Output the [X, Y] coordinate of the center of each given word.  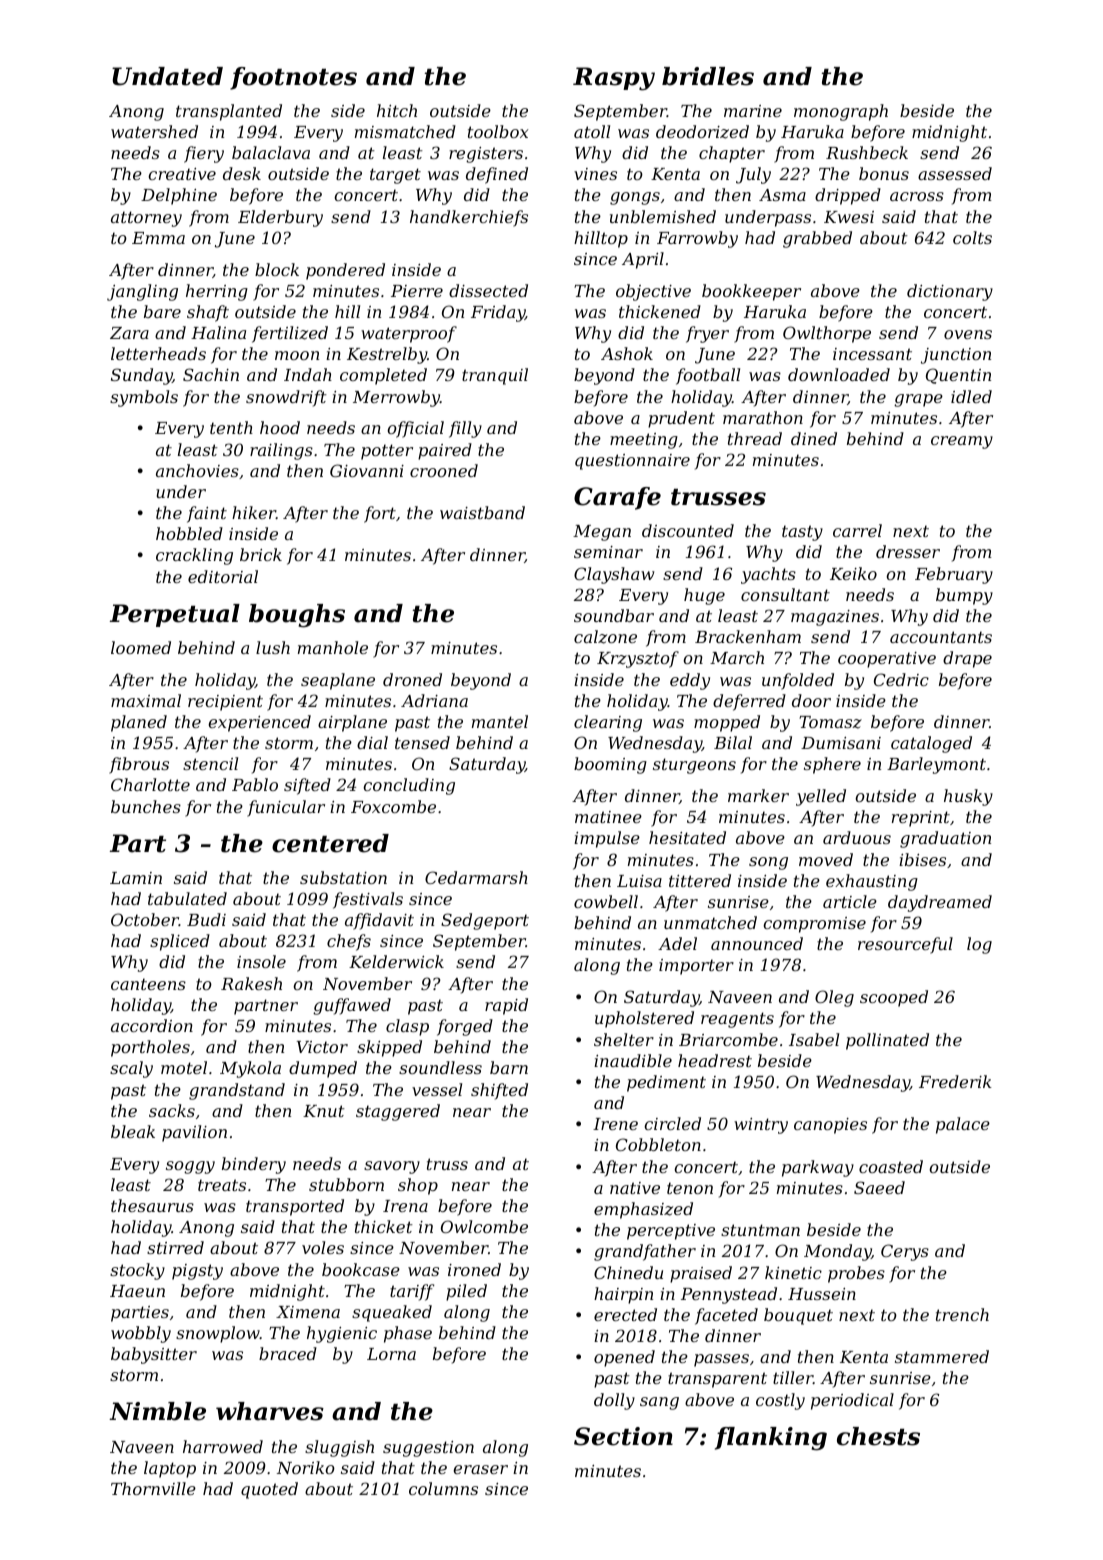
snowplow [218, 1334]
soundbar [614, 615]
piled [466, 1292]
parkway [818, 1168]
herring [217, 292]
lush [273, 647]
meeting [644, 441]
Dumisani [841, 743]
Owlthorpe [827, 334]
